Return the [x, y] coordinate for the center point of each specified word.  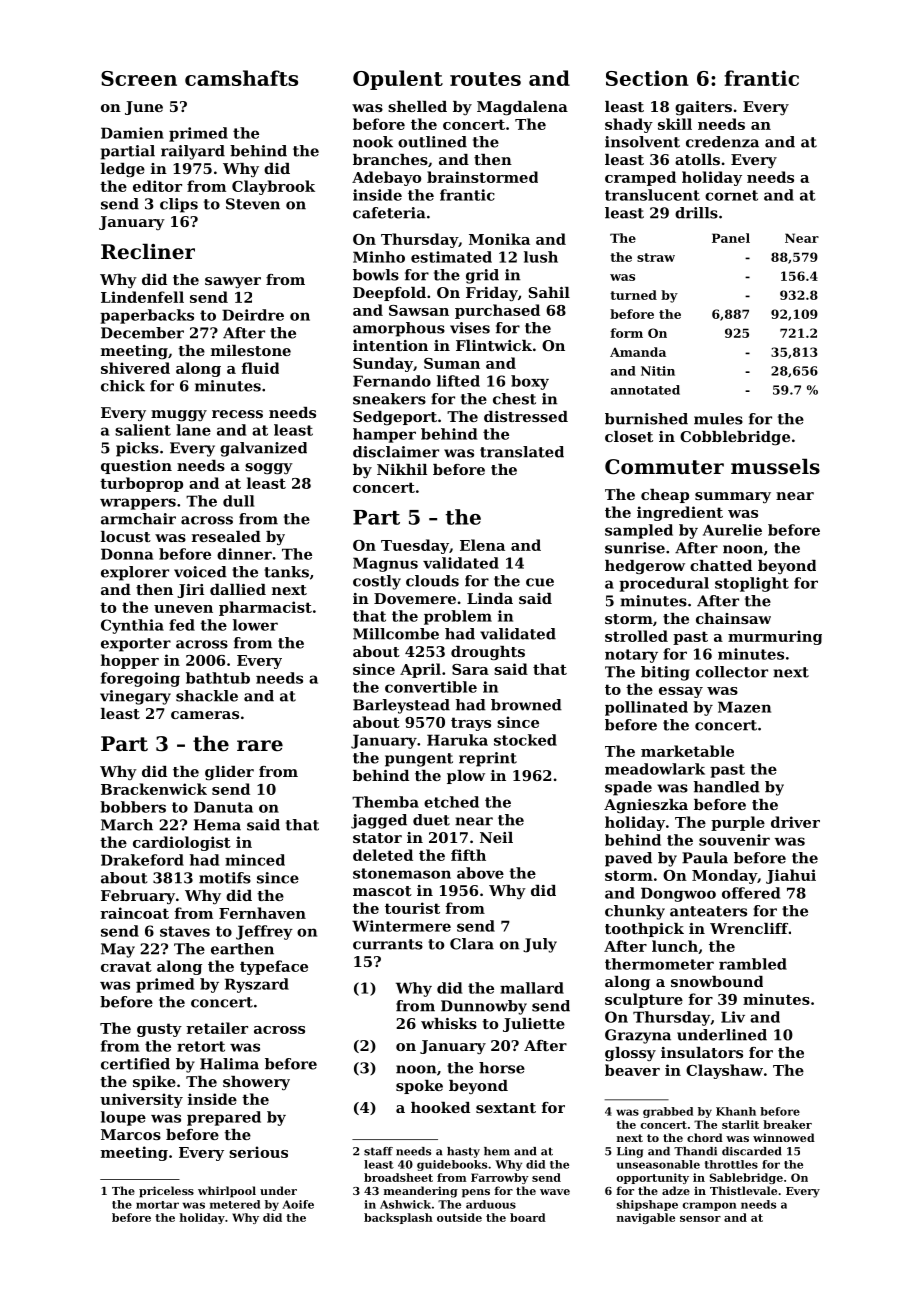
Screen [139, 78]
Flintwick [494, 345]
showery [256, 1083]
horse [502, 1068]
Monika [499, 239]
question [136, 467]
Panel [731, 238]
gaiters [703, 108]
